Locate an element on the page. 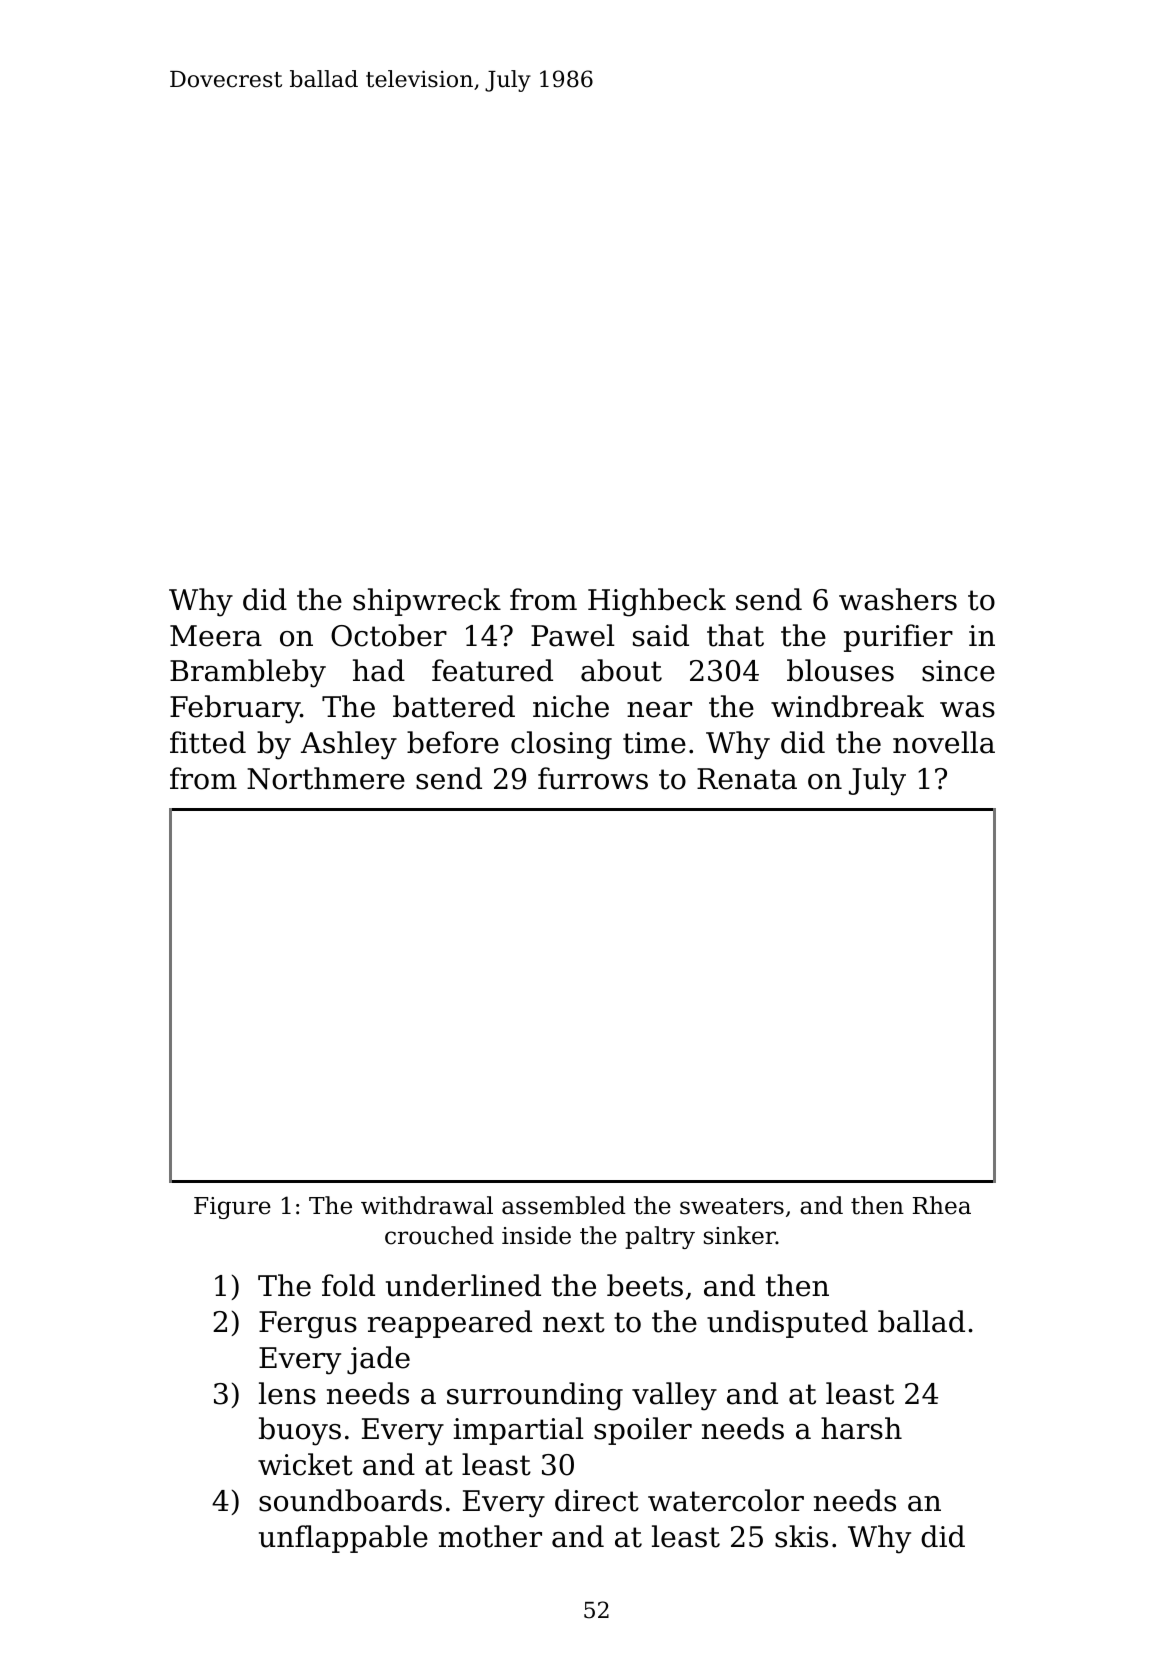 Image resolution: width=1165 pixels, height=1654 pixels. shipwreck is located at coordinates (427, 602).
